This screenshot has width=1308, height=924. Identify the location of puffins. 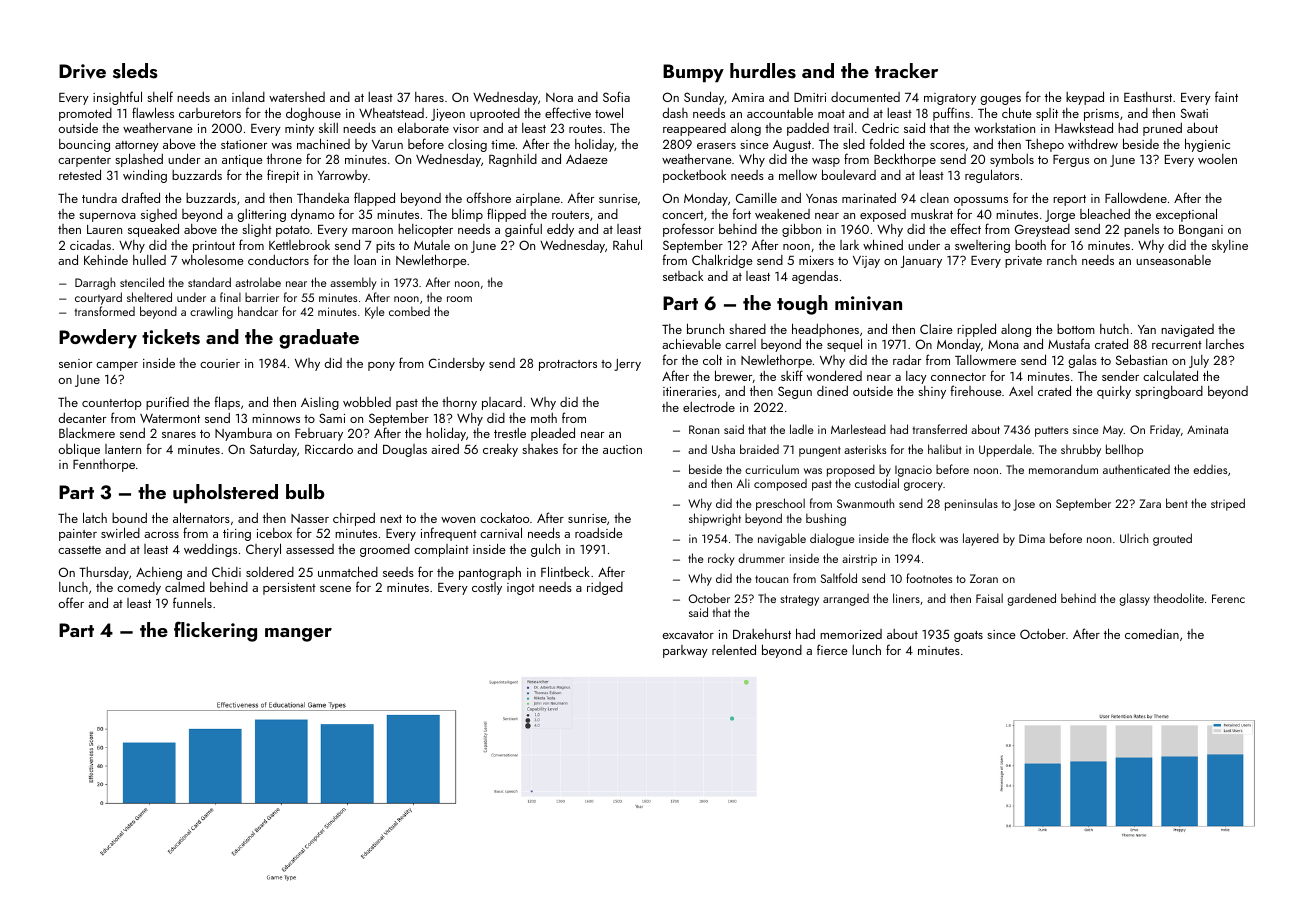
(951, 114).
